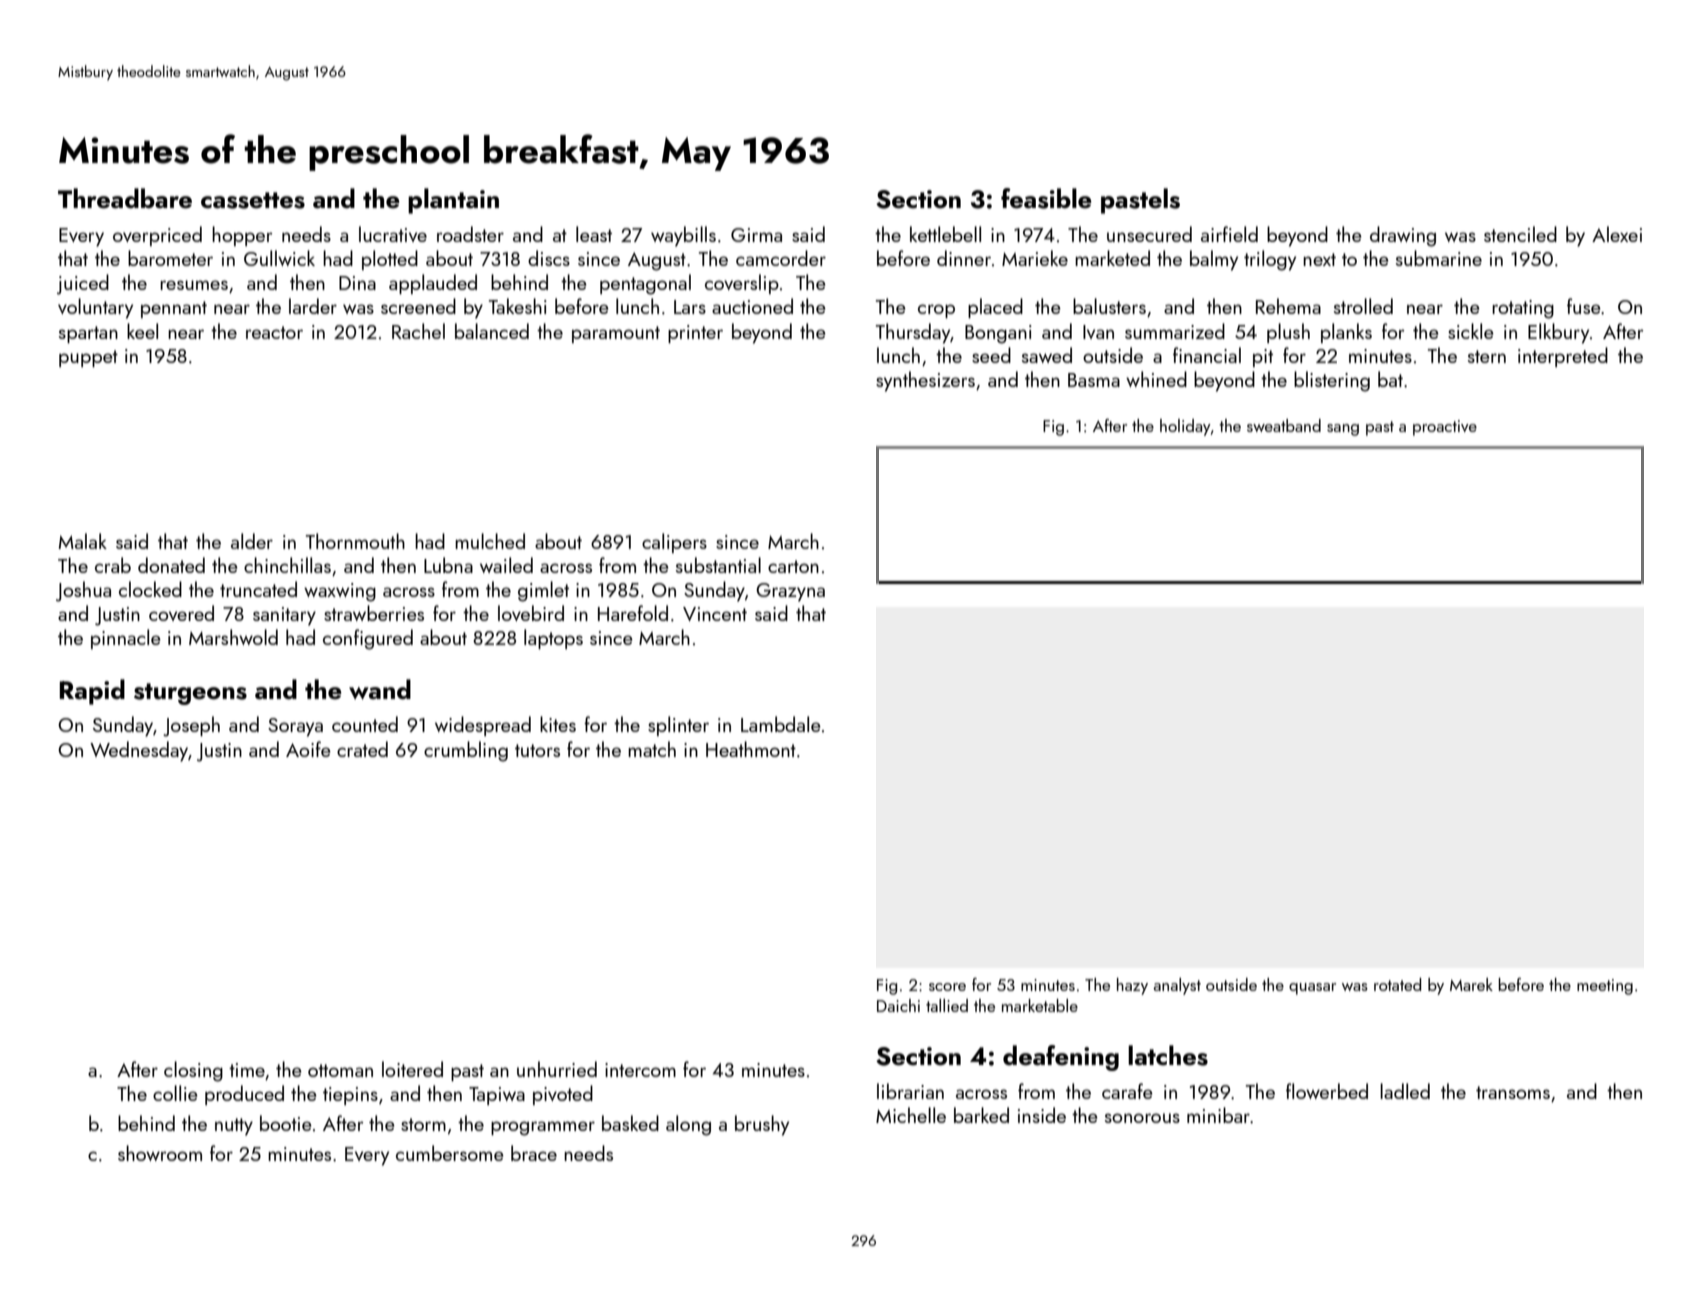 The height and width of the screenshot is (1315, 1702). Describe the element at coordinates (1513, 1092) in the screenshot. I see `transoms` at that location.
